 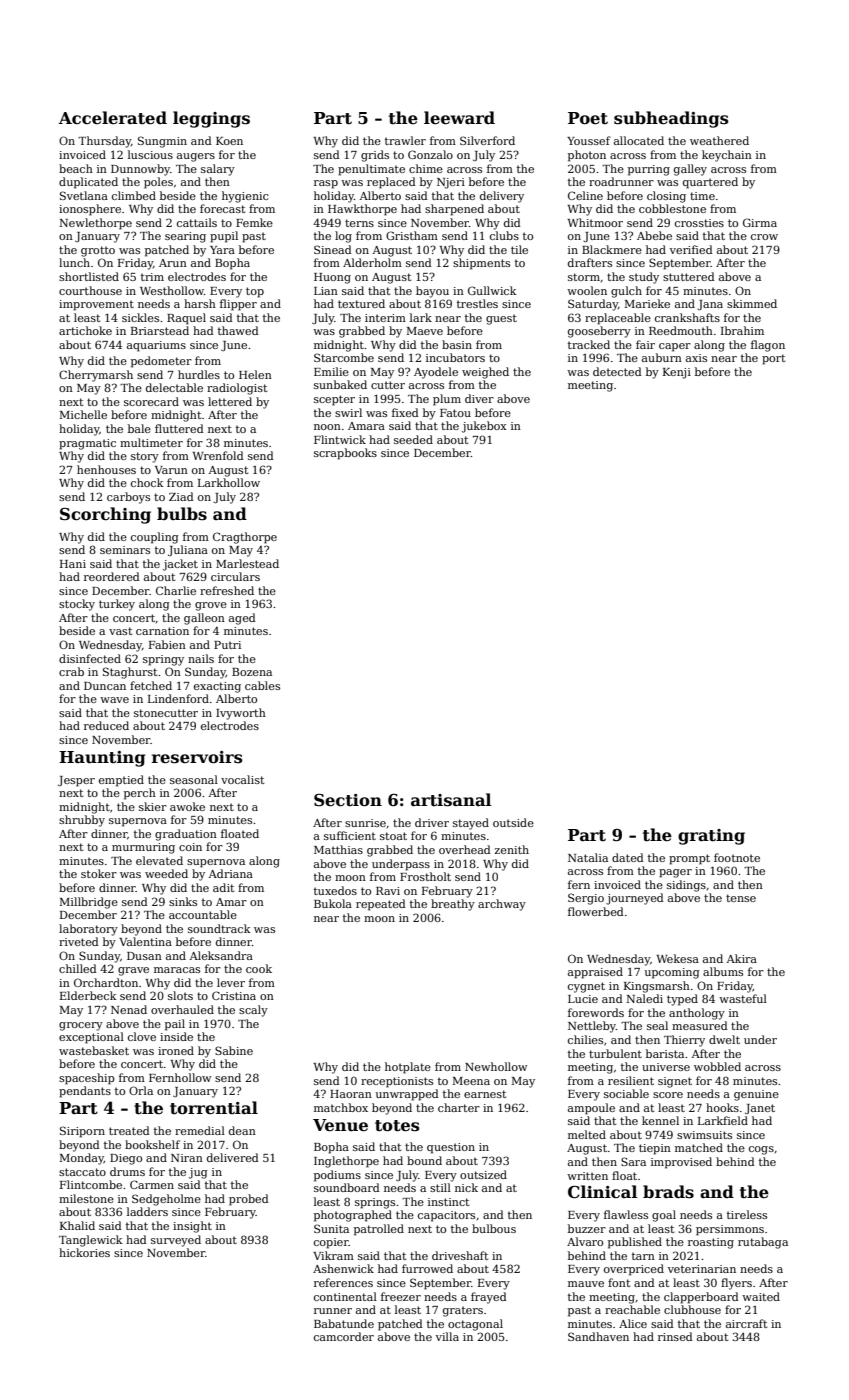 I want to click on Monday, so click(x=82, y=1159).
